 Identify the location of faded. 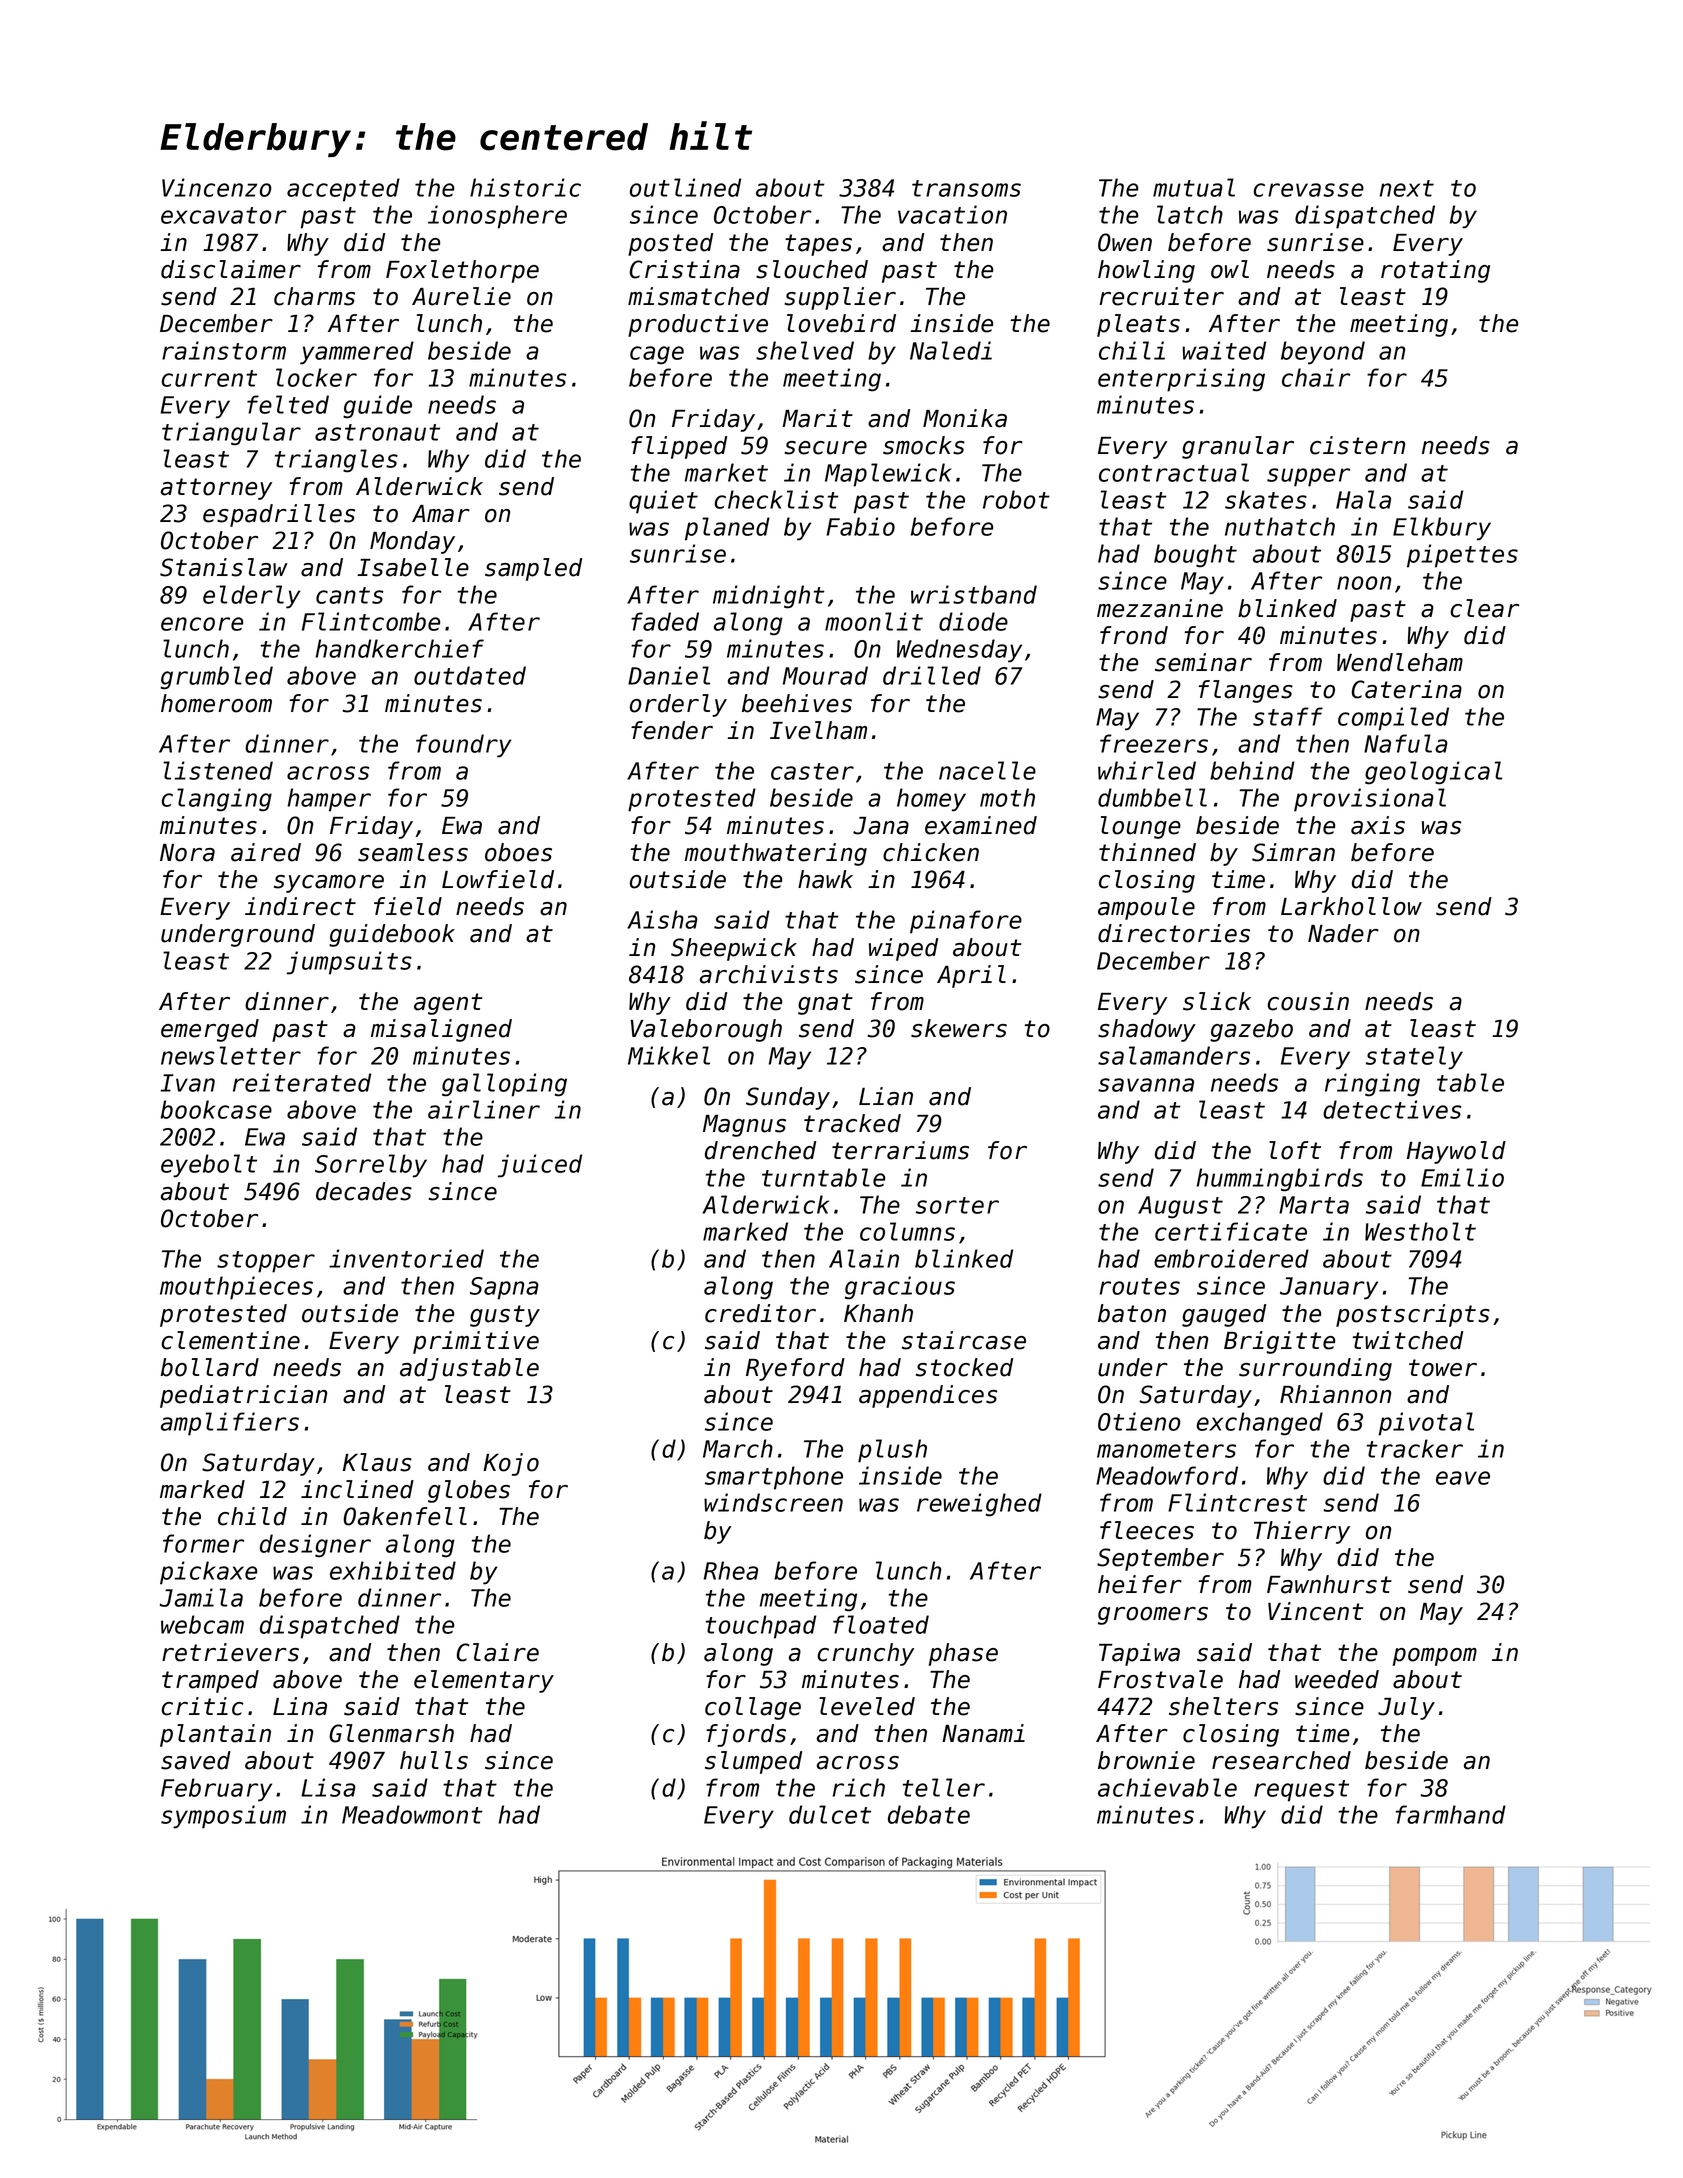
(665, 621).
